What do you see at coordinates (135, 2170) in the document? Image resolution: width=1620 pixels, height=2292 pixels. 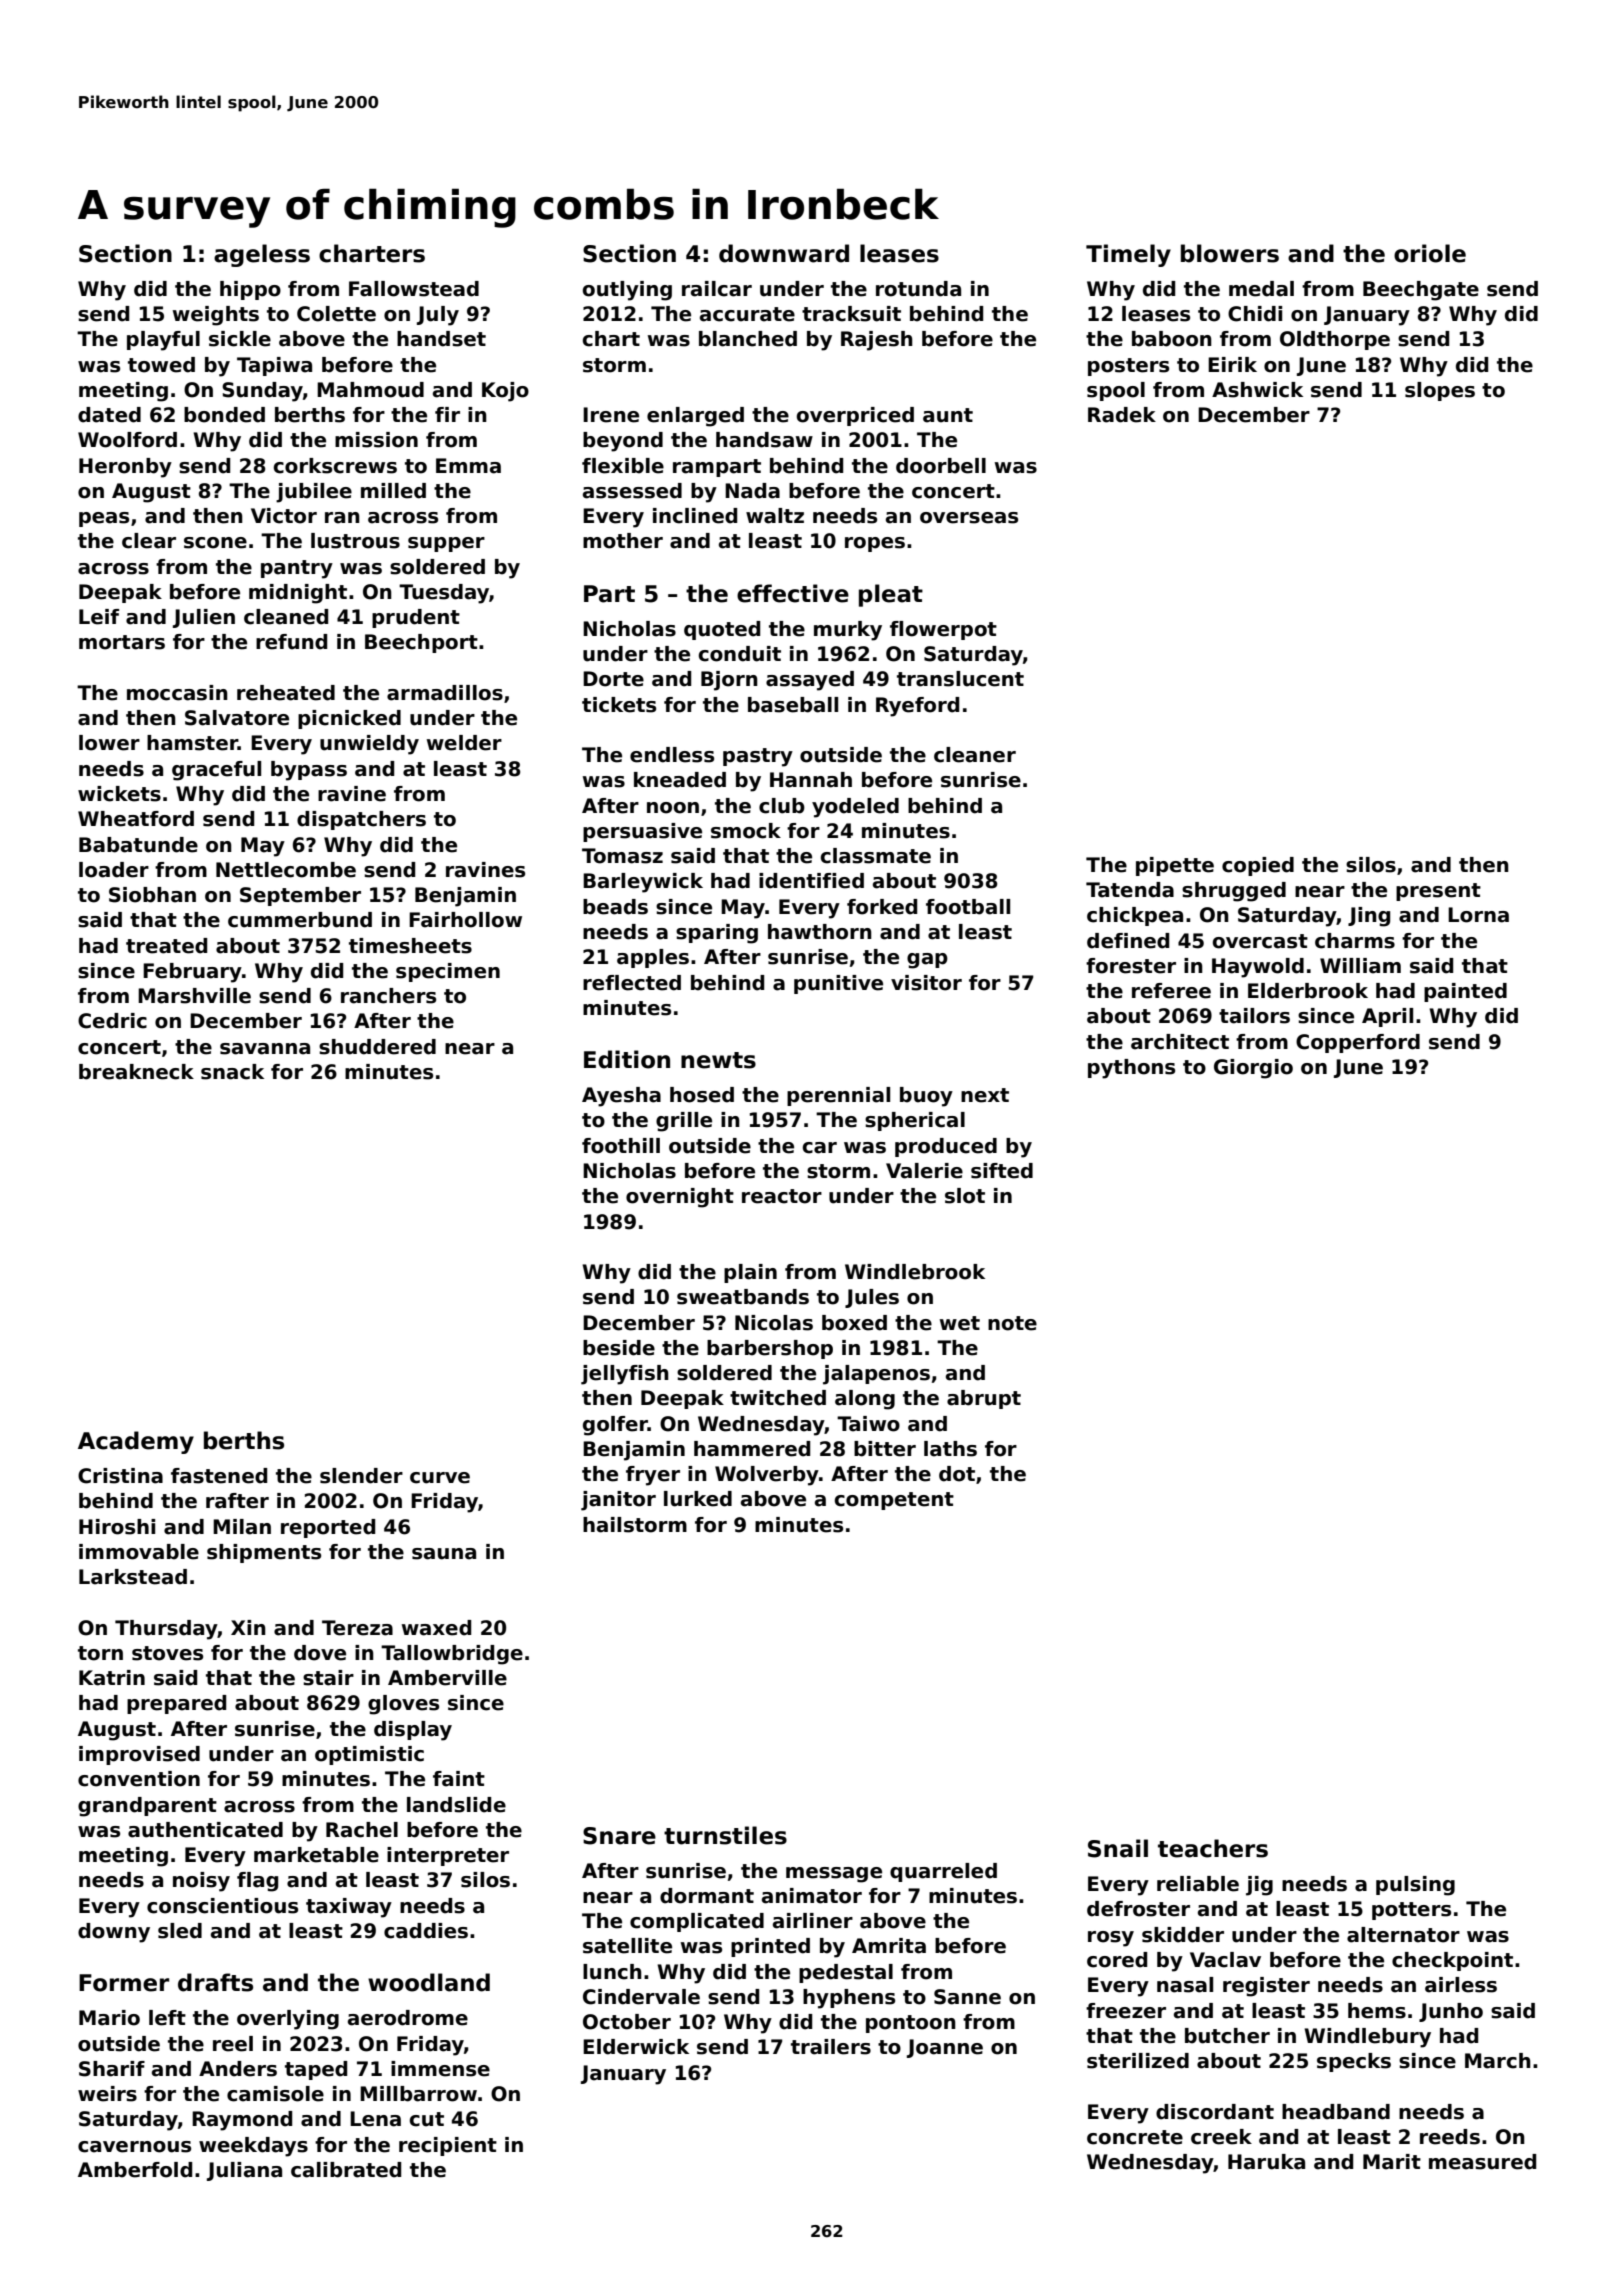 I see `Amberfold` at bounding box center [135, 2170].
